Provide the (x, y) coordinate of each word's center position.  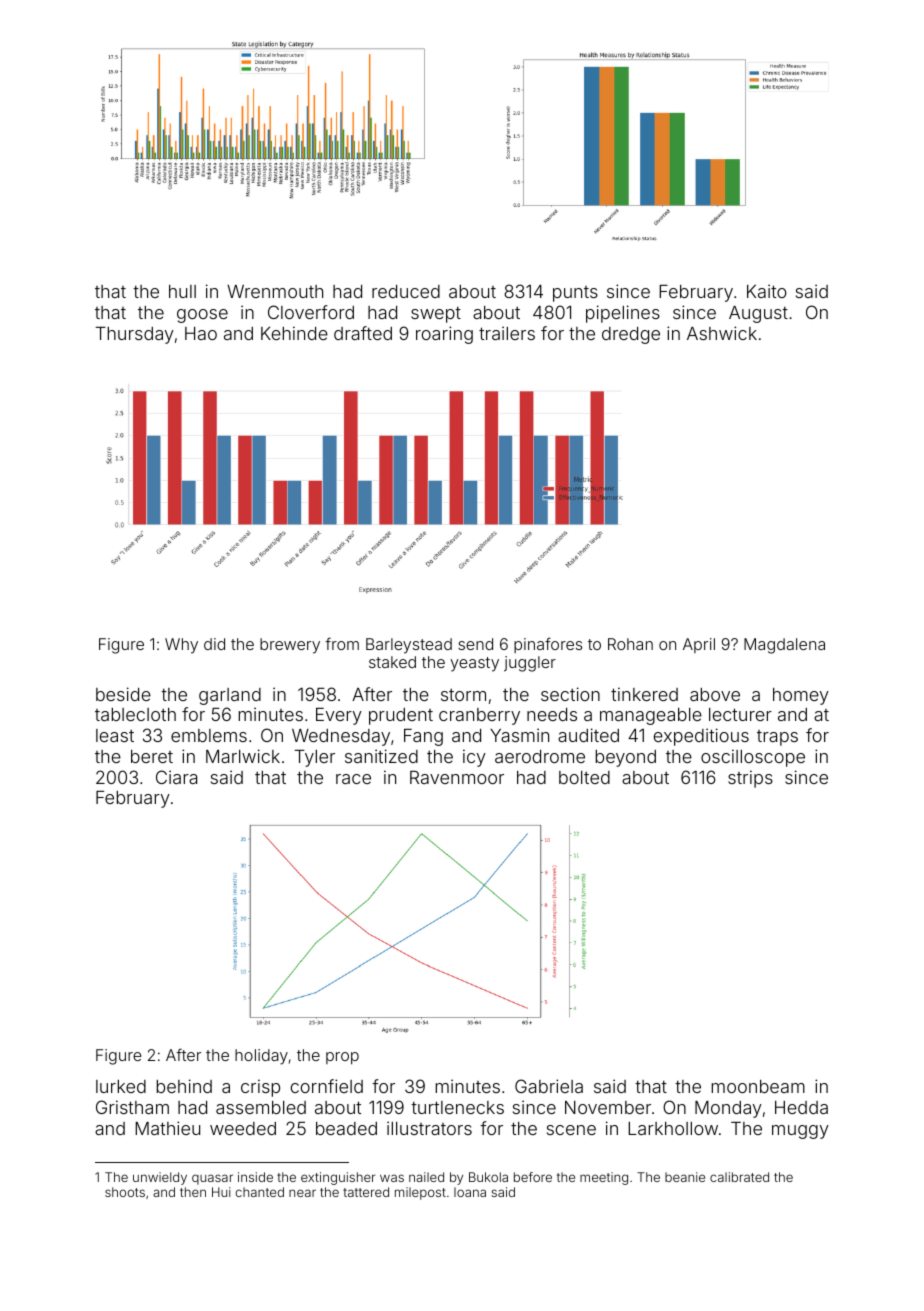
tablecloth (135, 714)
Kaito (766, 291)
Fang (423, 737)
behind (184, 1086)
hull (182, 291)
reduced (406, 291)
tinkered (644, 694)
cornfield (327, 1086)
